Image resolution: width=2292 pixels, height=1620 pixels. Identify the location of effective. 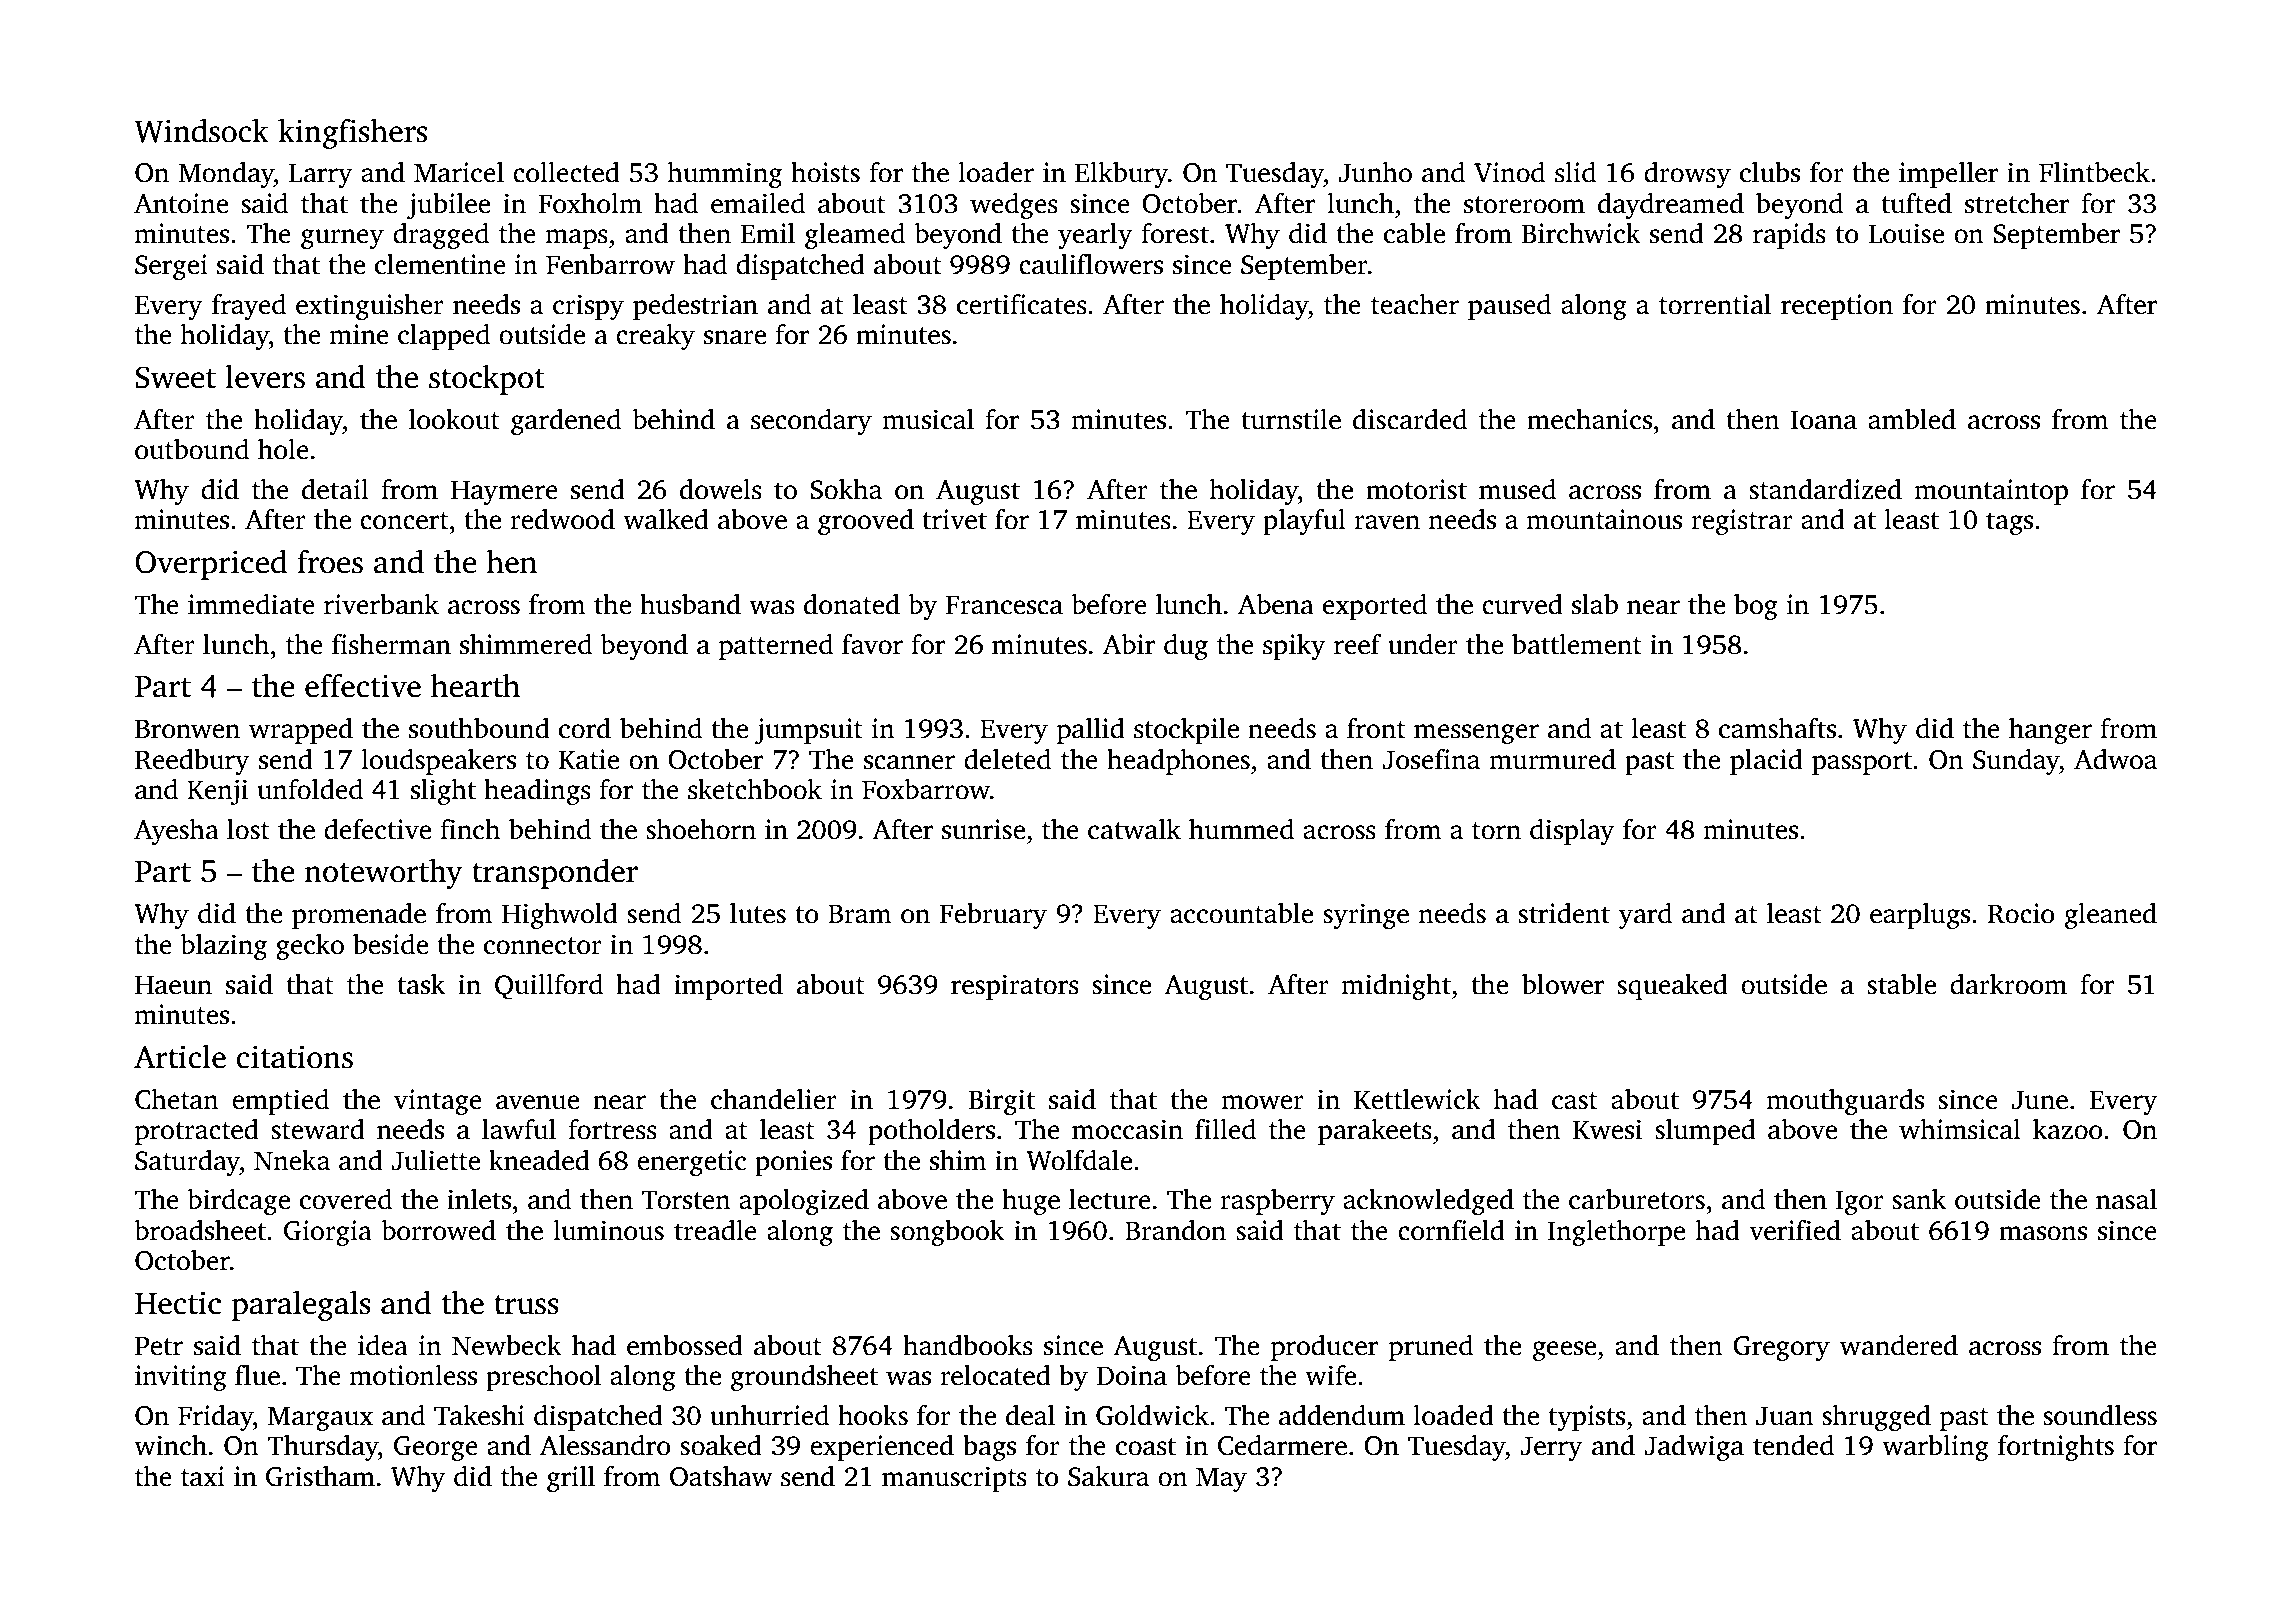
(363, 686).
